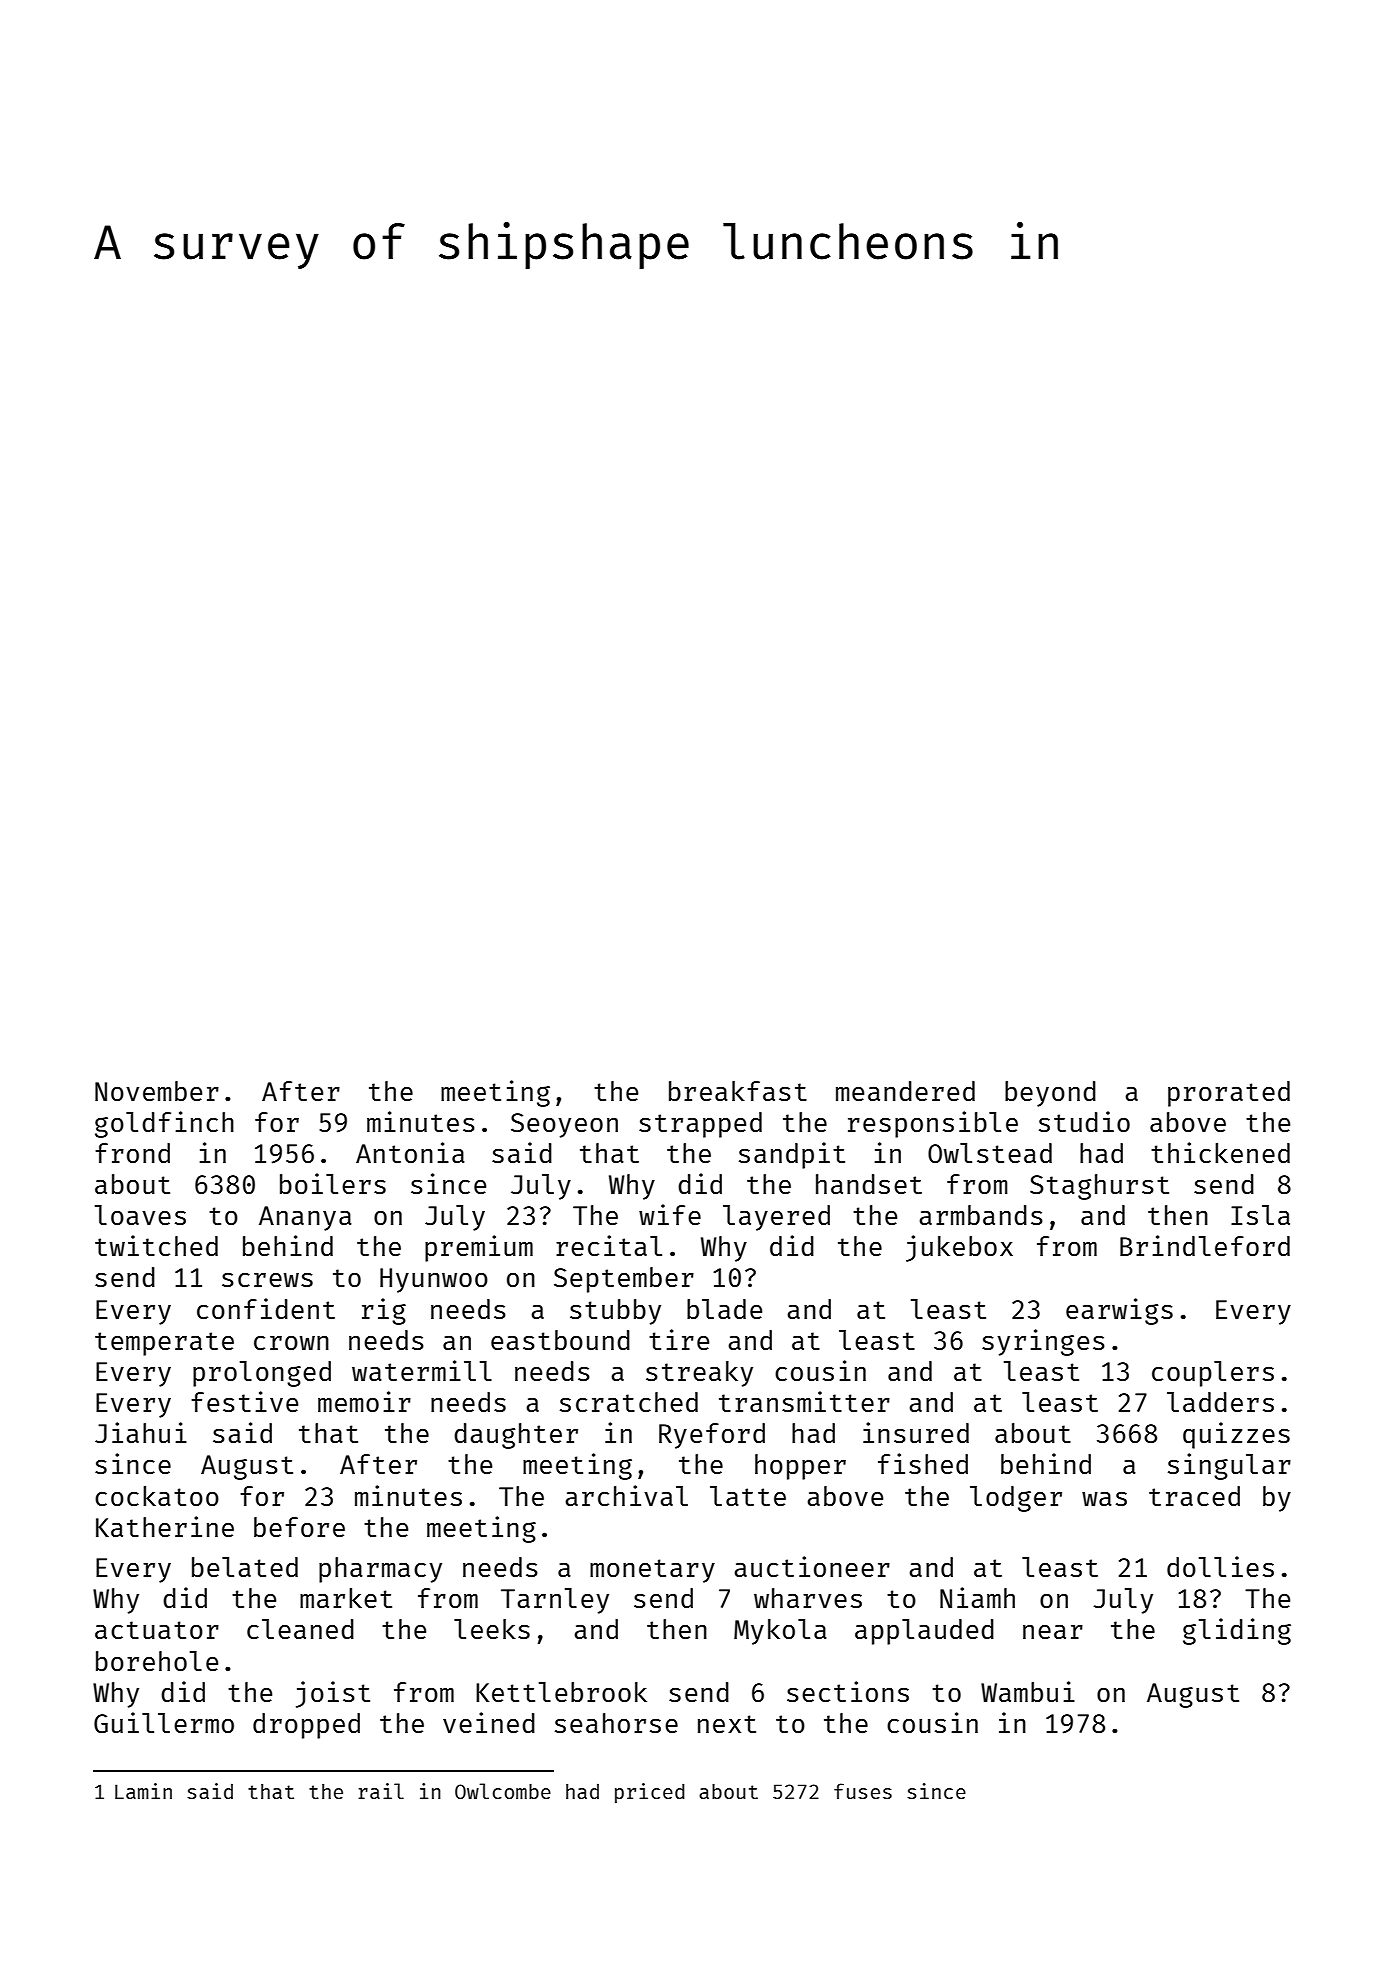 The height and width of the image is (1969, 1386). I want to click on gliding, so click(1237, 1631).
